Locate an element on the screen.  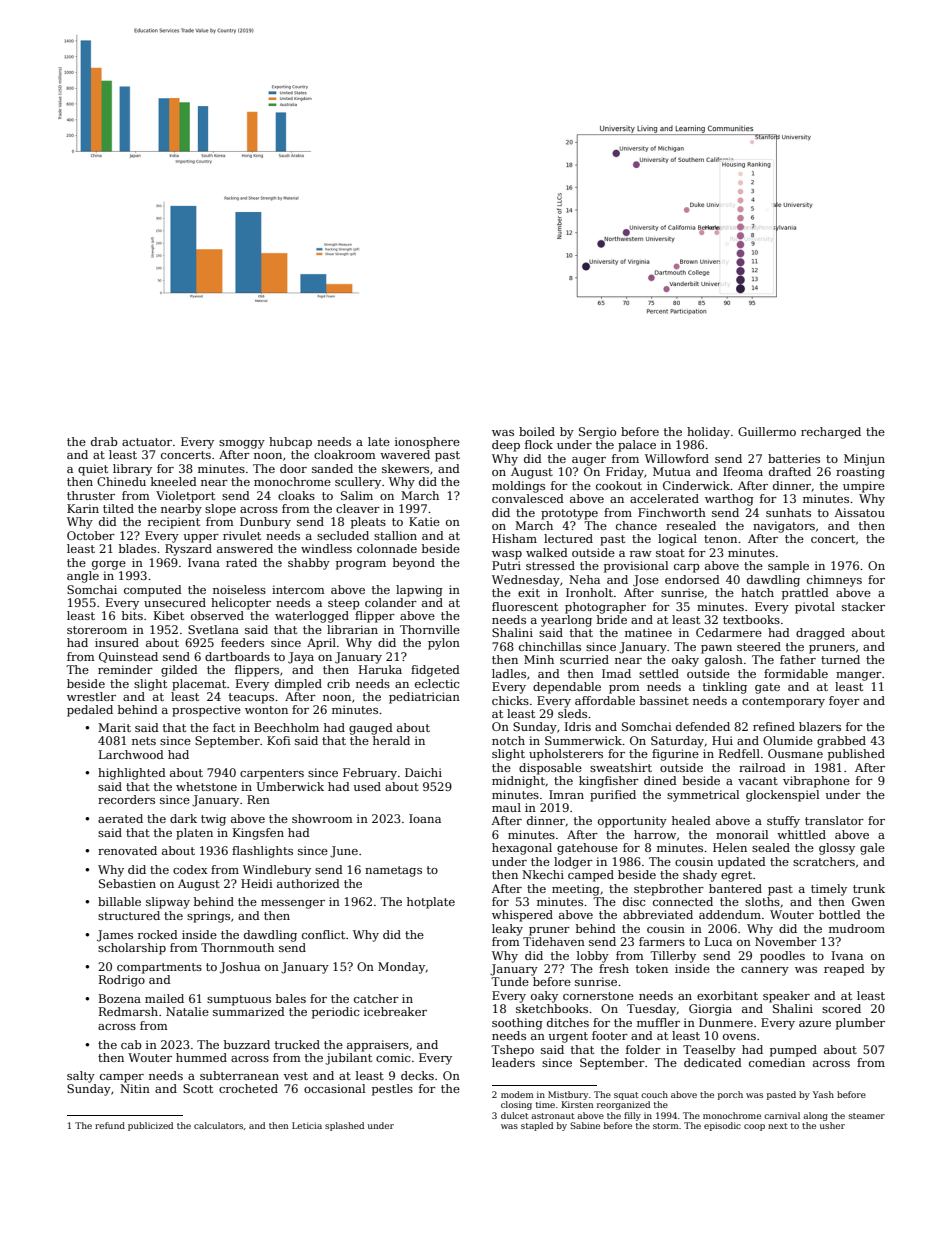
decks is located at coordinates (417, 1075).
